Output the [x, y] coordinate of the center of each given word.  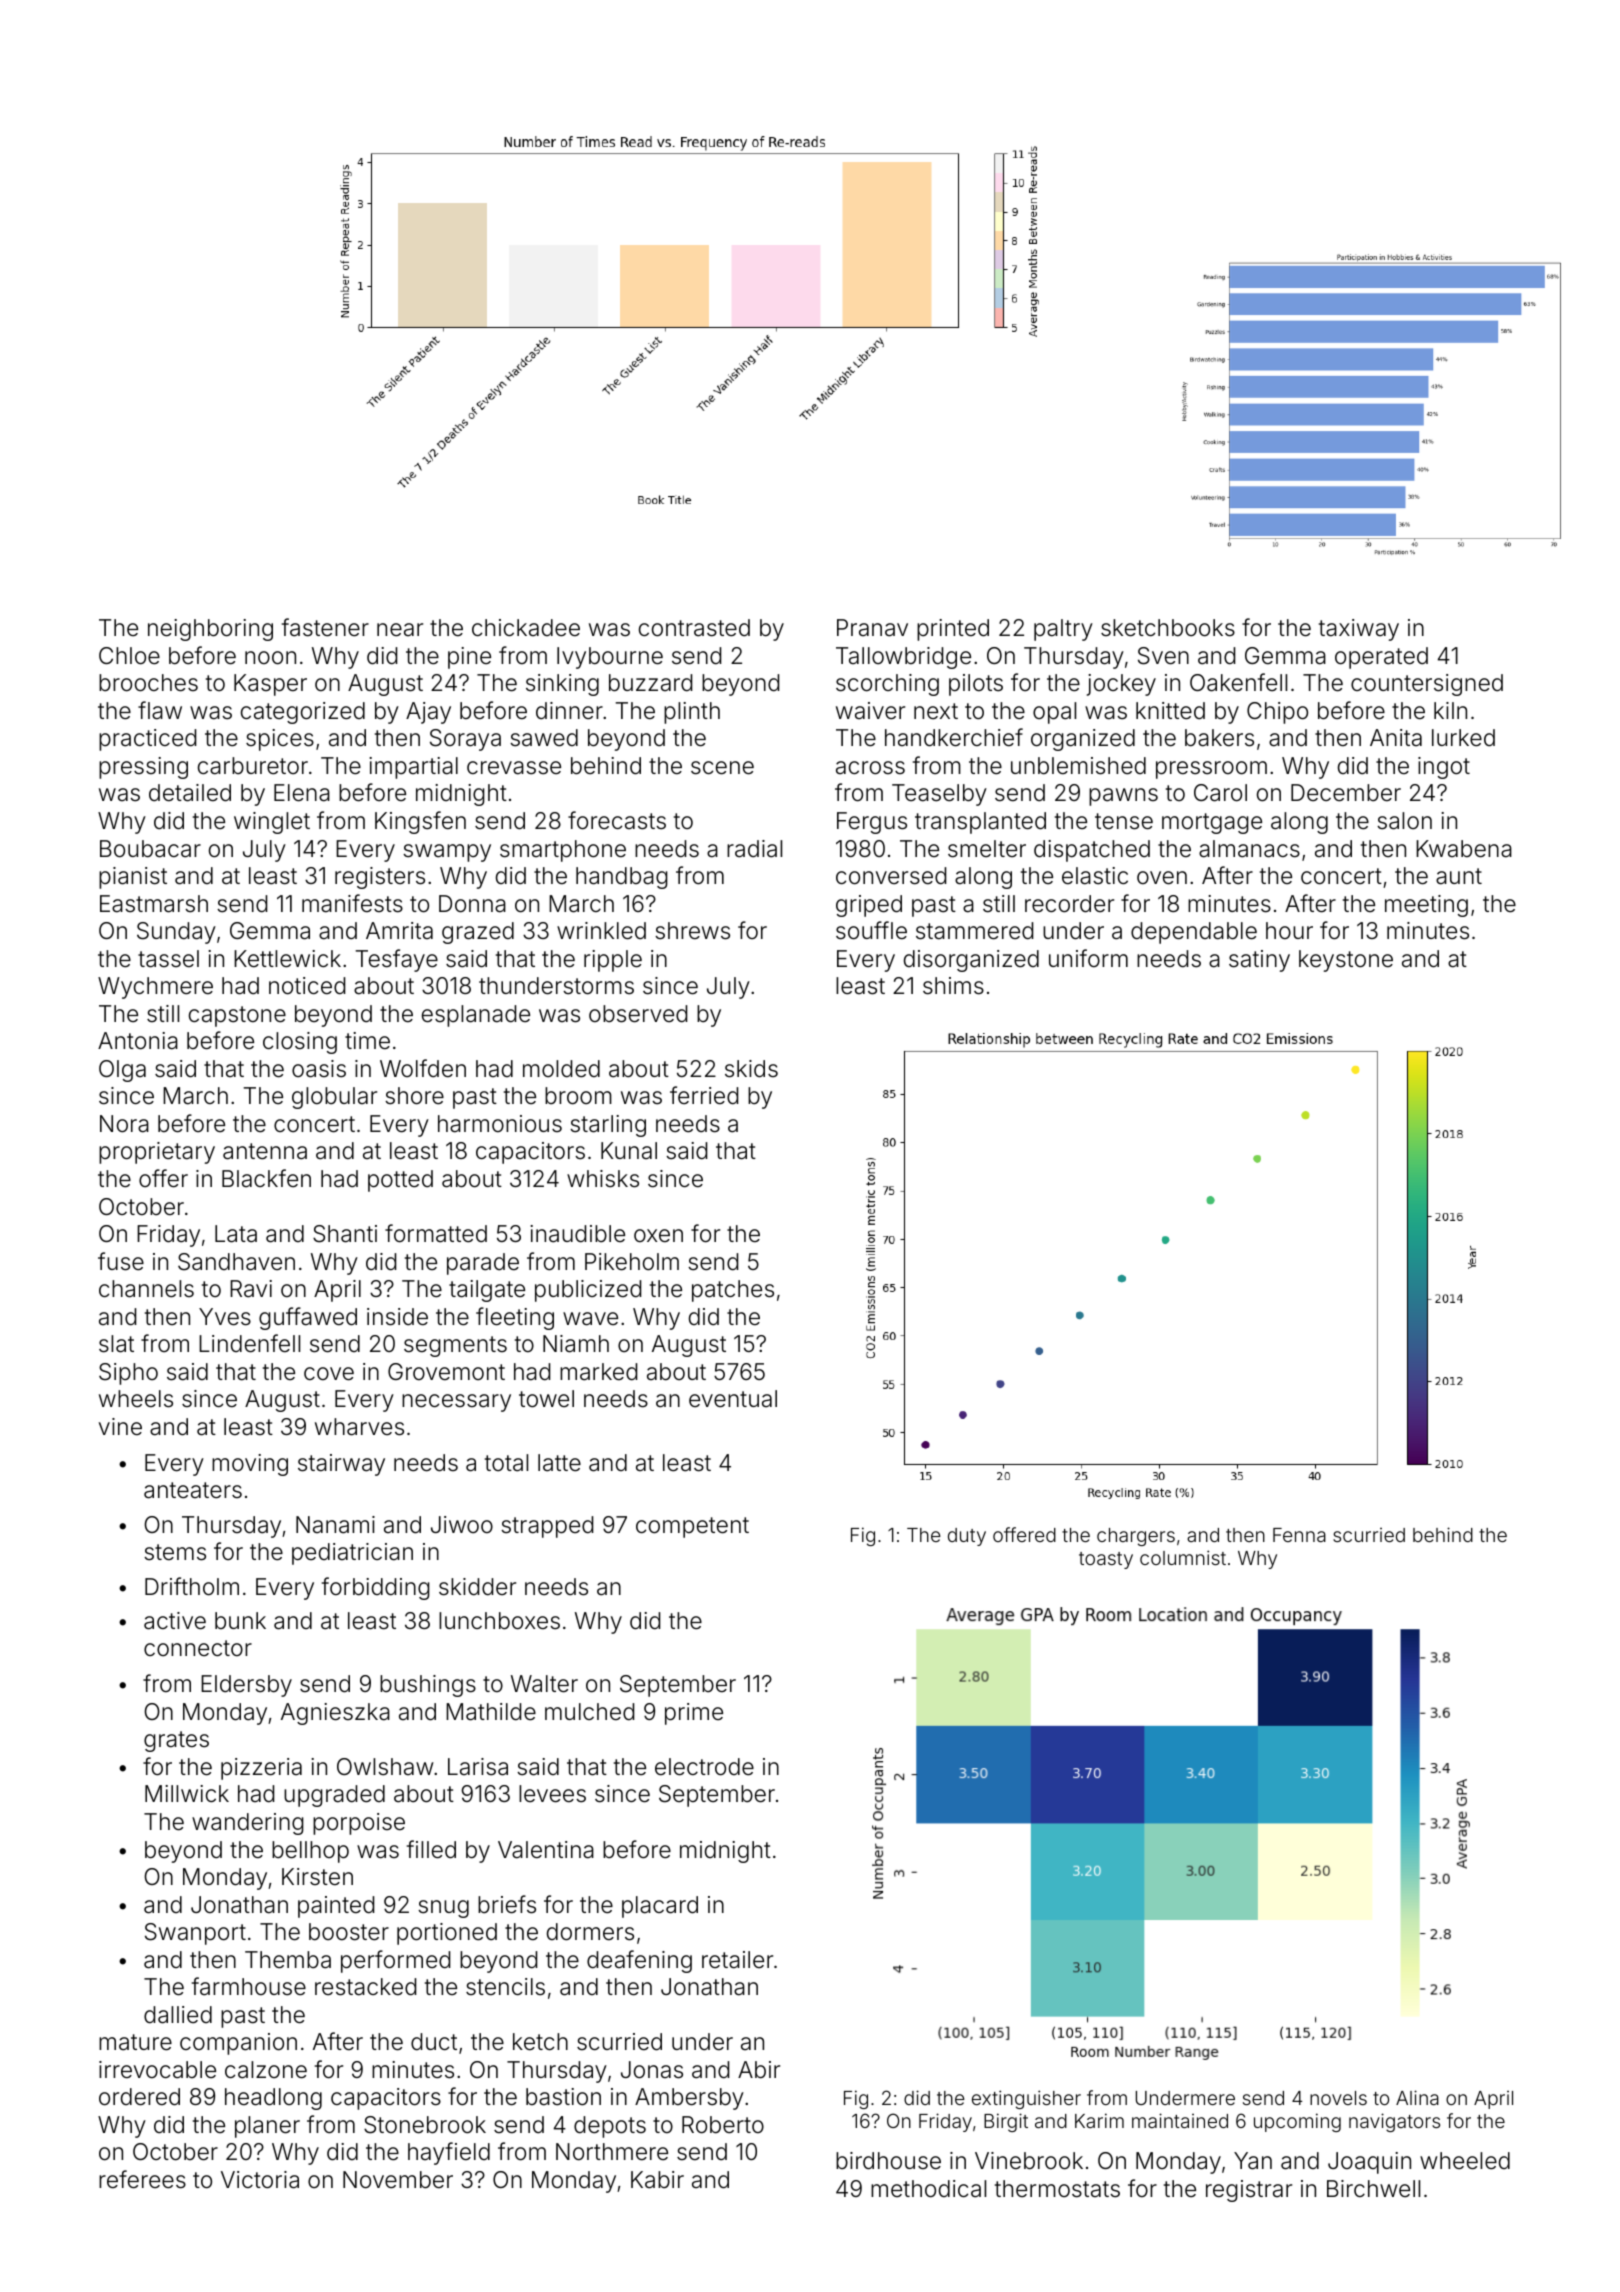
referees [142, 2179]
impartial [413, 768]
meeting [1426, 906]
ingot [1444, 768]
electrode [704, 1767]
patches [733, 1291]
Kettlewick [287, 959]
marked [598, 1372]
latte [559, 1463]
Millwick [187, 1793]
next [936, 711]
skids [751, 1069]
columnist [1183, 1557]
